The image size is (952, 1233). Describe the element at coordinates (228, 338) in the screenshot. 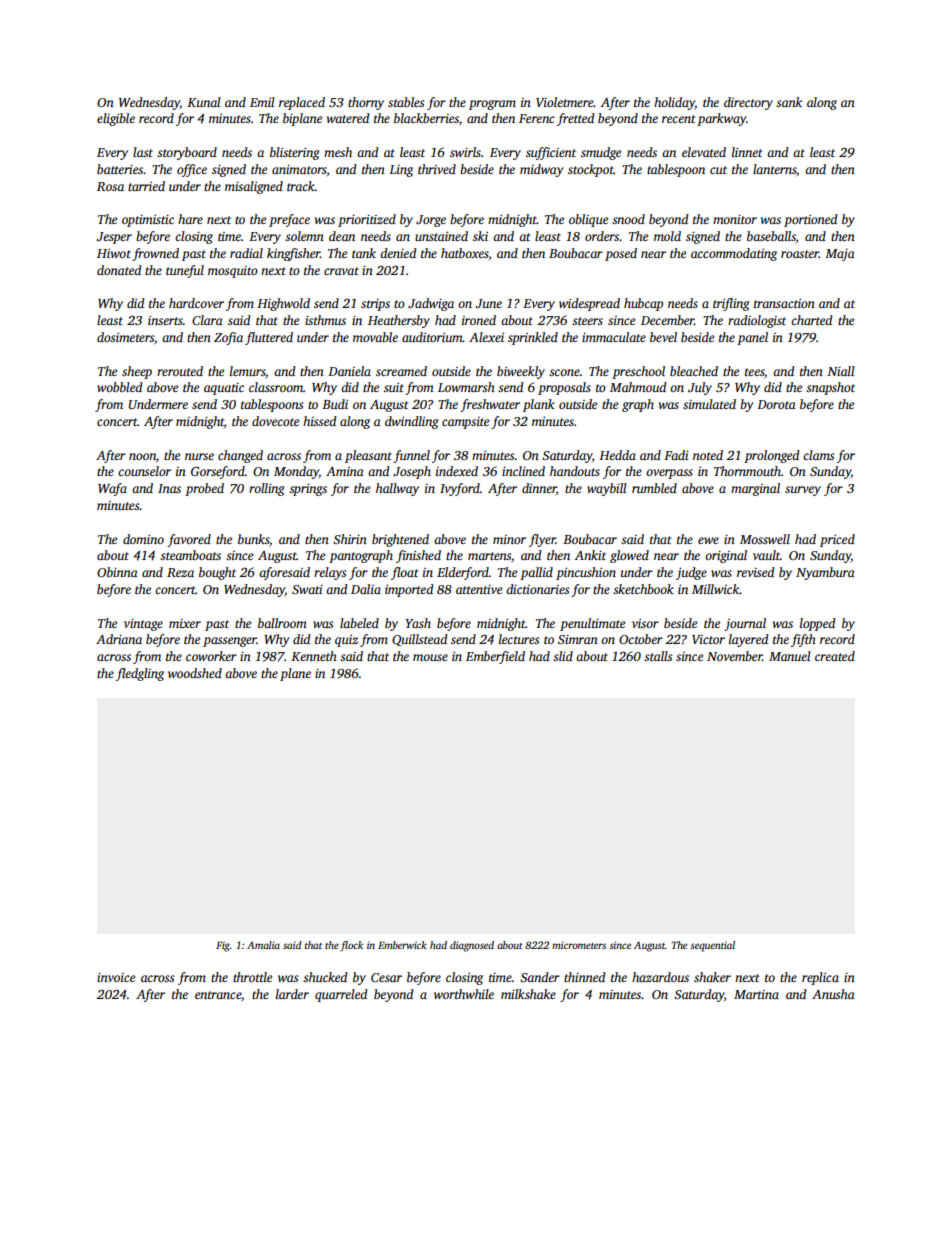

I see `Zofia` at that location.
